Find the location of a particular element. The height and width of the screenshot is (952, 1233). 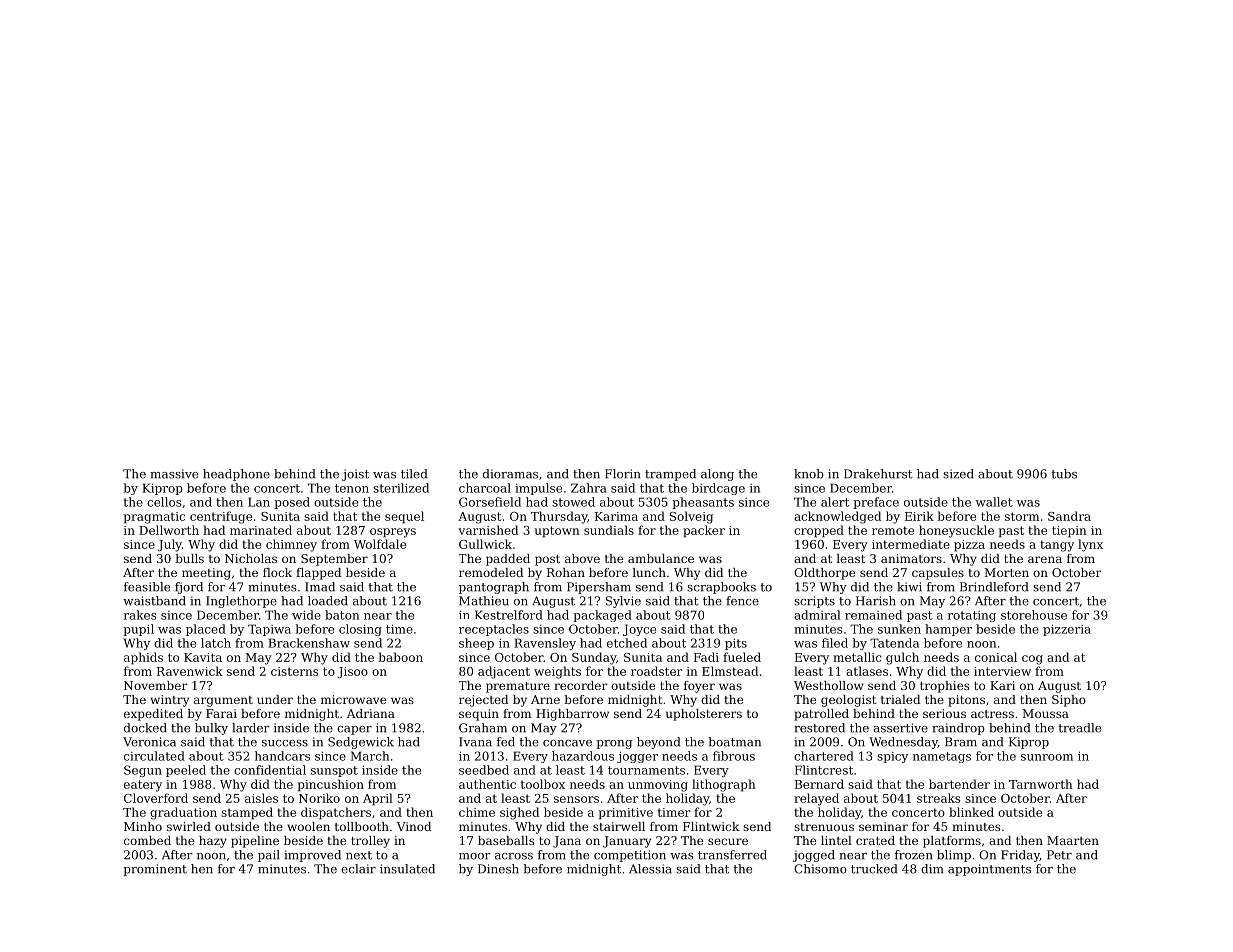

pragmatic is located at coordinates (154, 518).
